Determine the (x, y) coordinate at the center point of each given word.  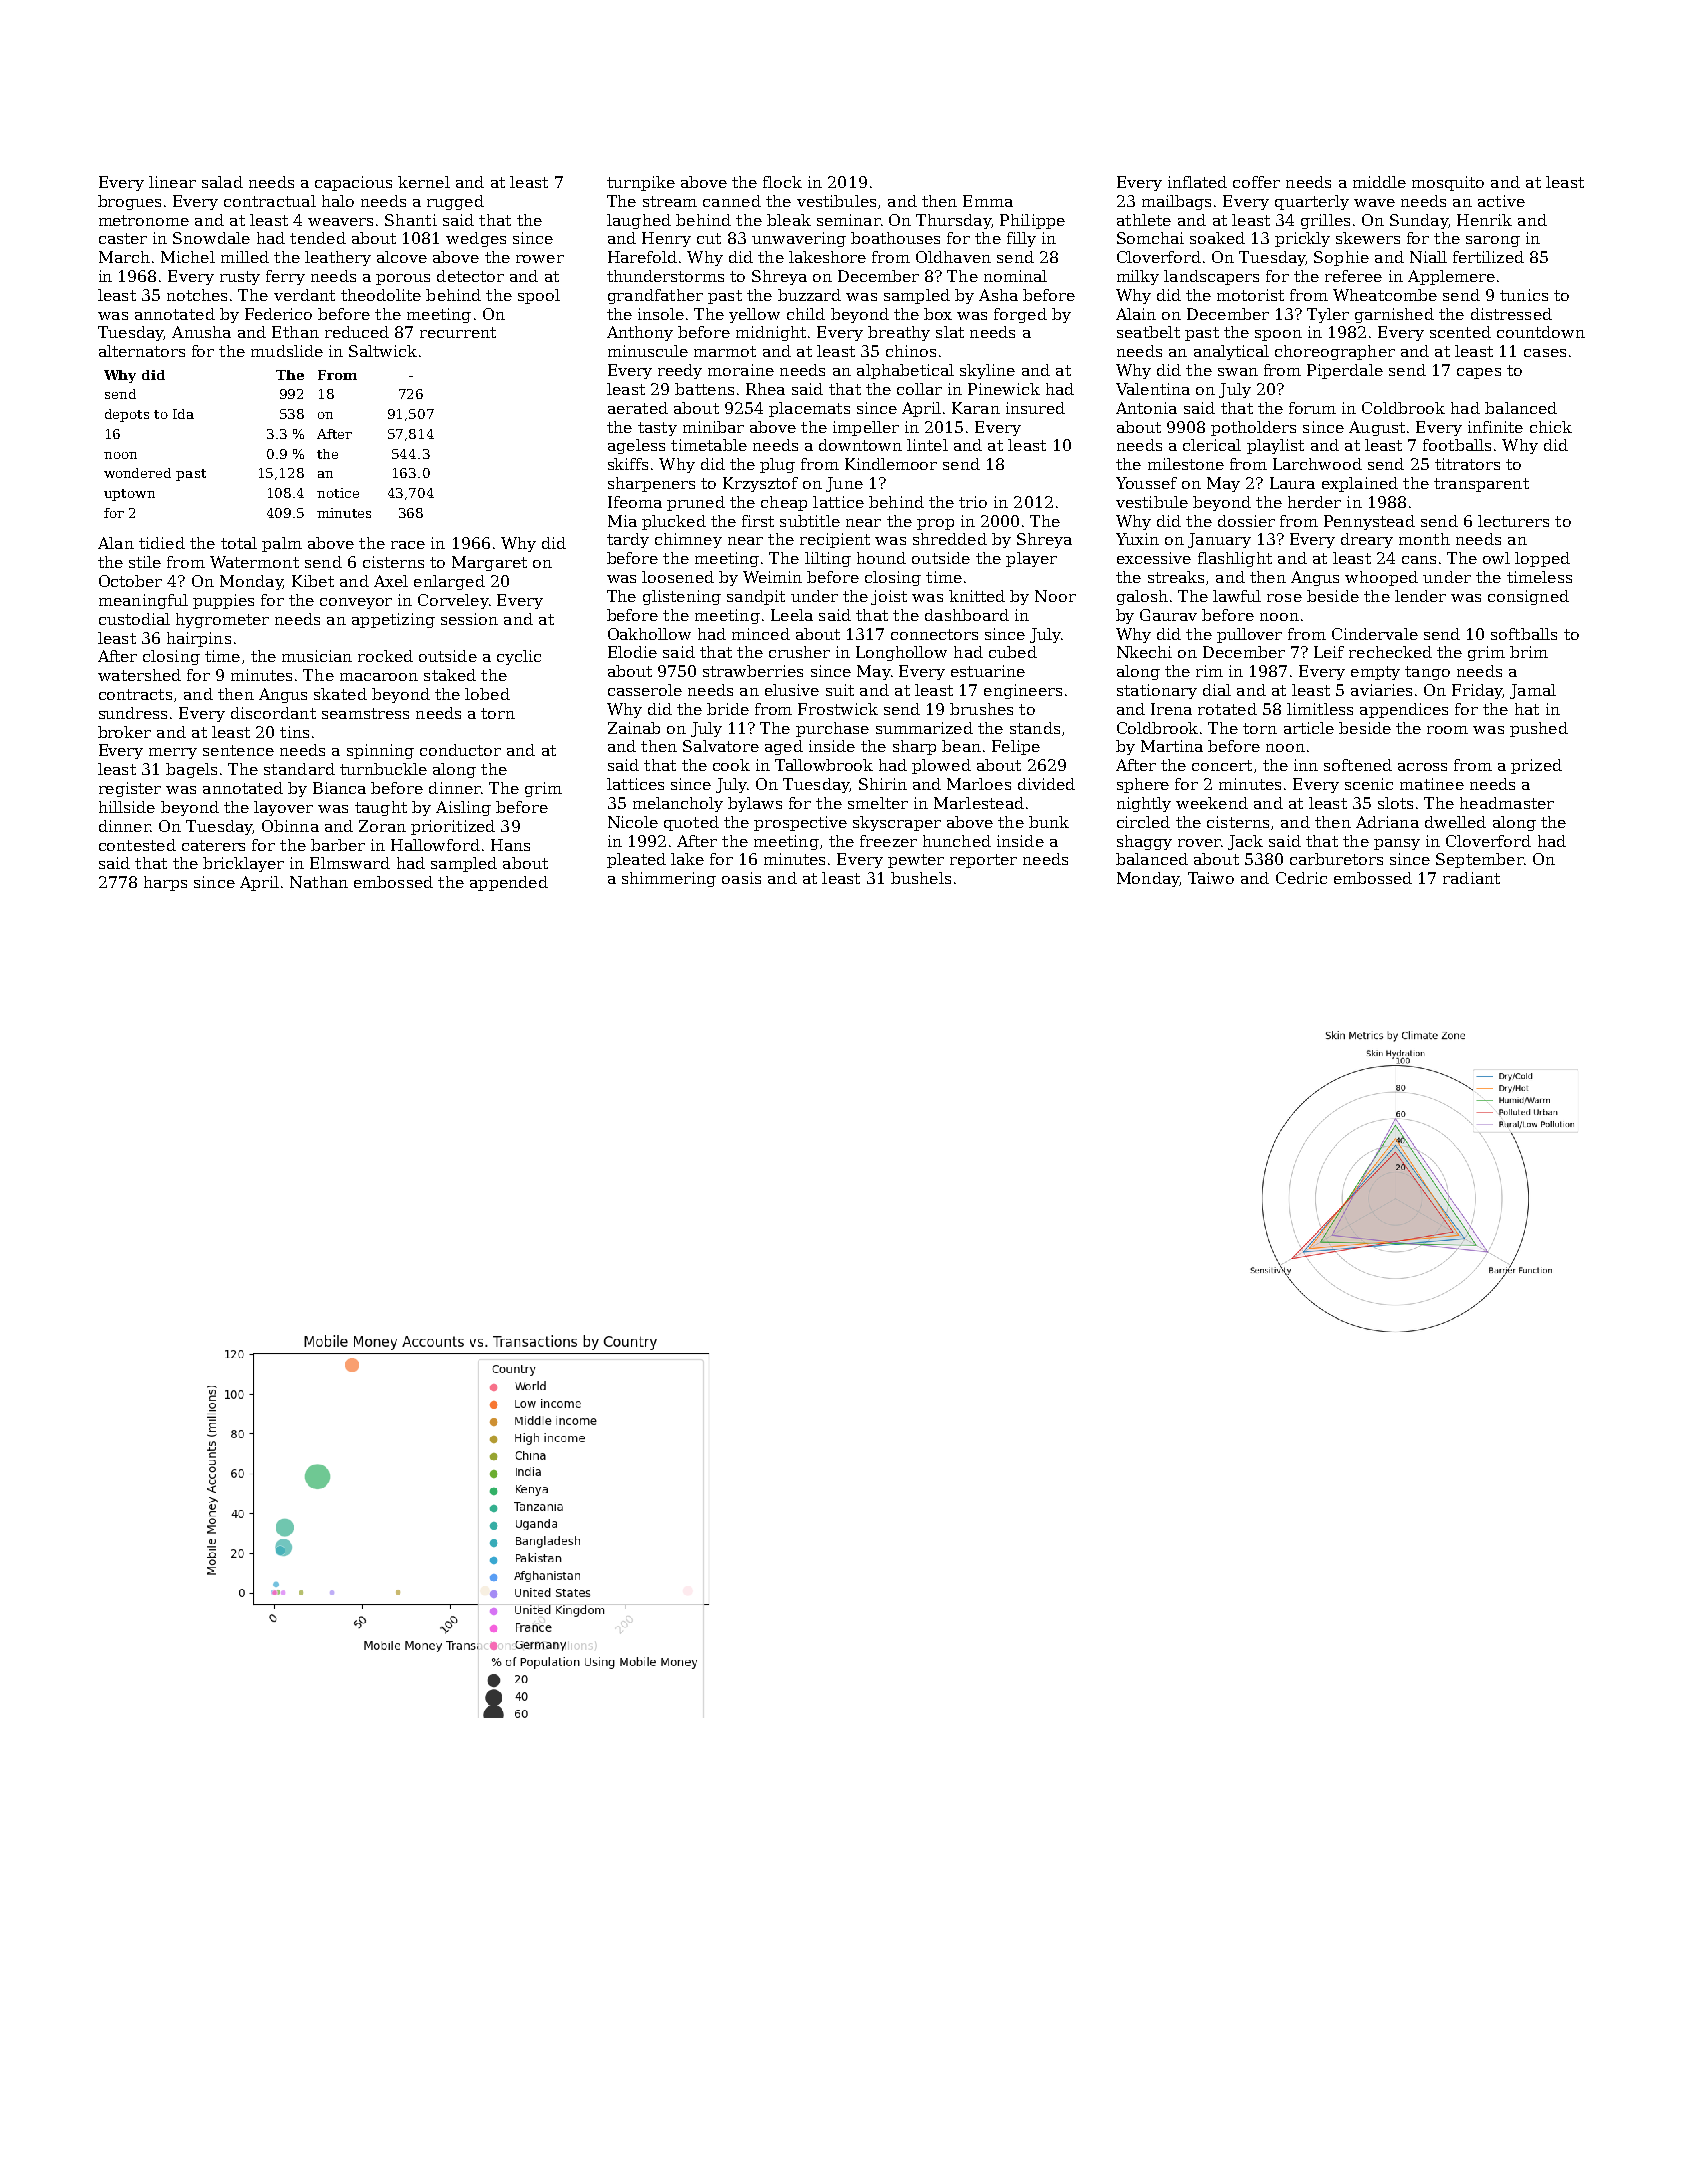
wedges (476, 239)
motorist (1250, 295)
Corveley (453, 601)
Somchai (1150, 238)
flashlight (1235, 559)
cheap (784, 503)
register (130, 789)
